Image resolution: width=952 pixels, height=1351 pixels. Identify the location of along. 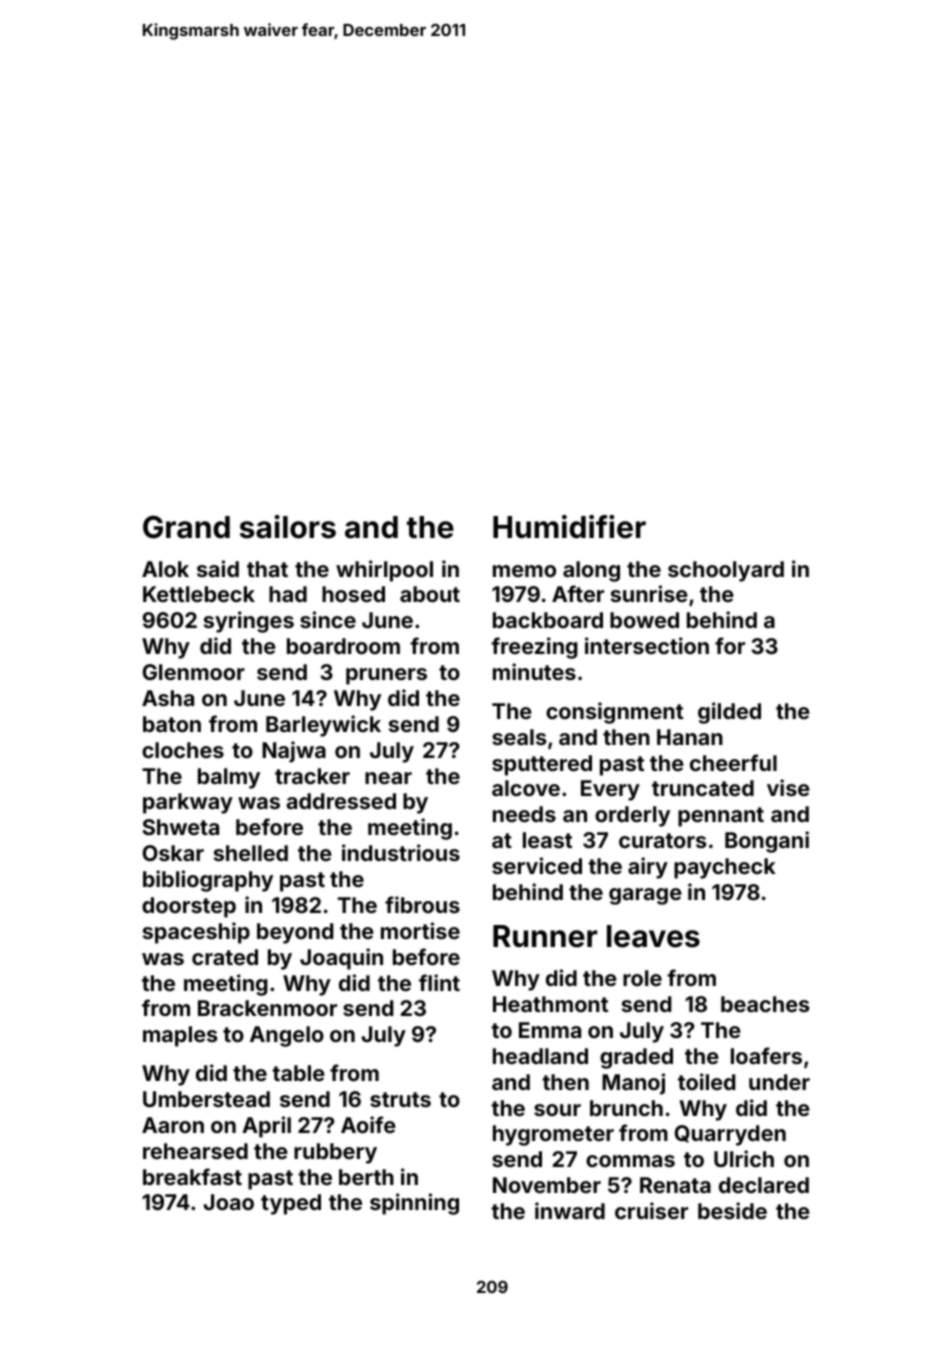
(591, 571).
